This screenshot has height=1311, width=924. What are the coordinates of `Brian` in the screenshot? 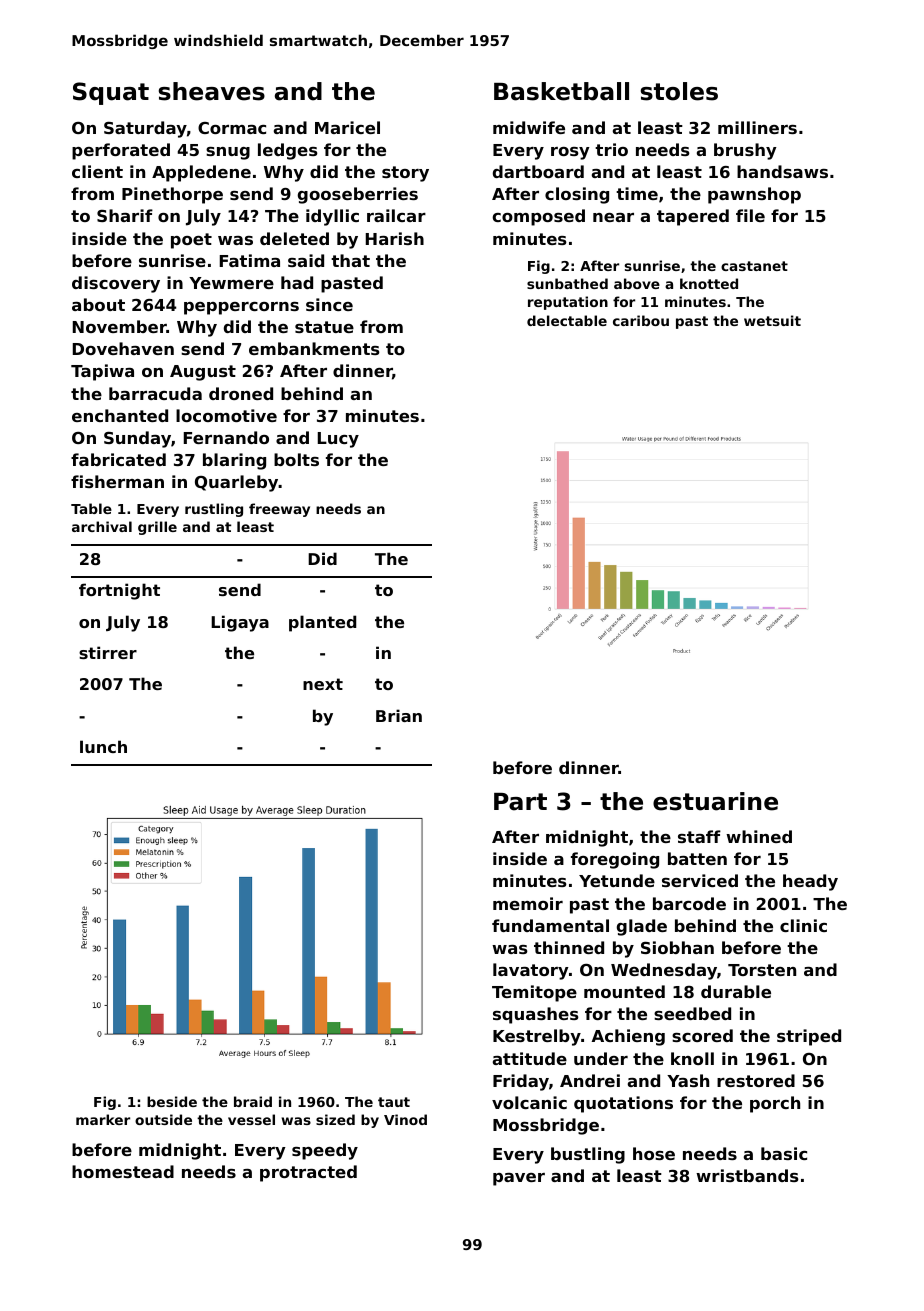 It's located at (399, 715).
